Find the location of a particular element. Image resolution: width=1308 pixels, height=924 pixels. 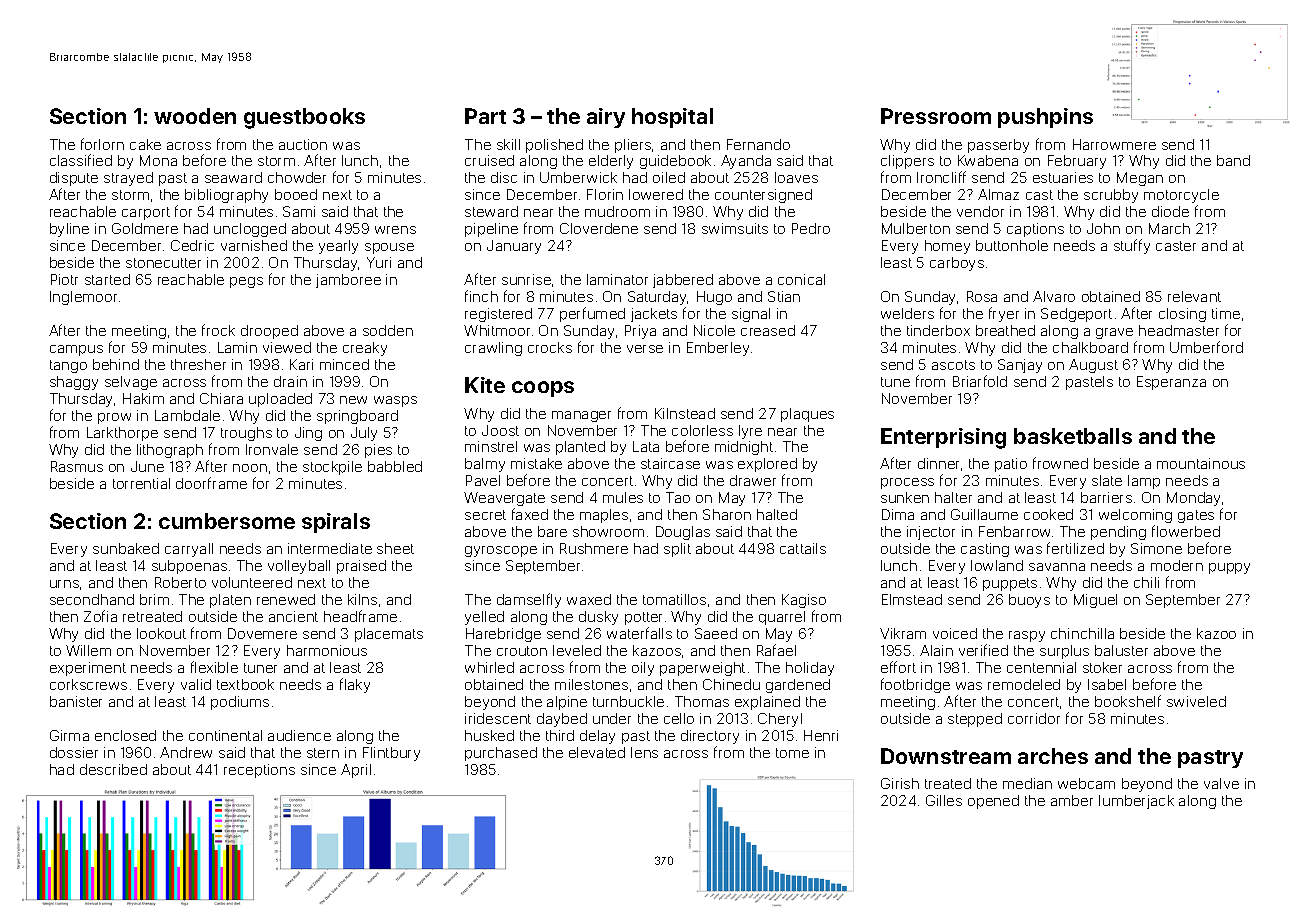

minstrel is located at coordinates (491, 446).
